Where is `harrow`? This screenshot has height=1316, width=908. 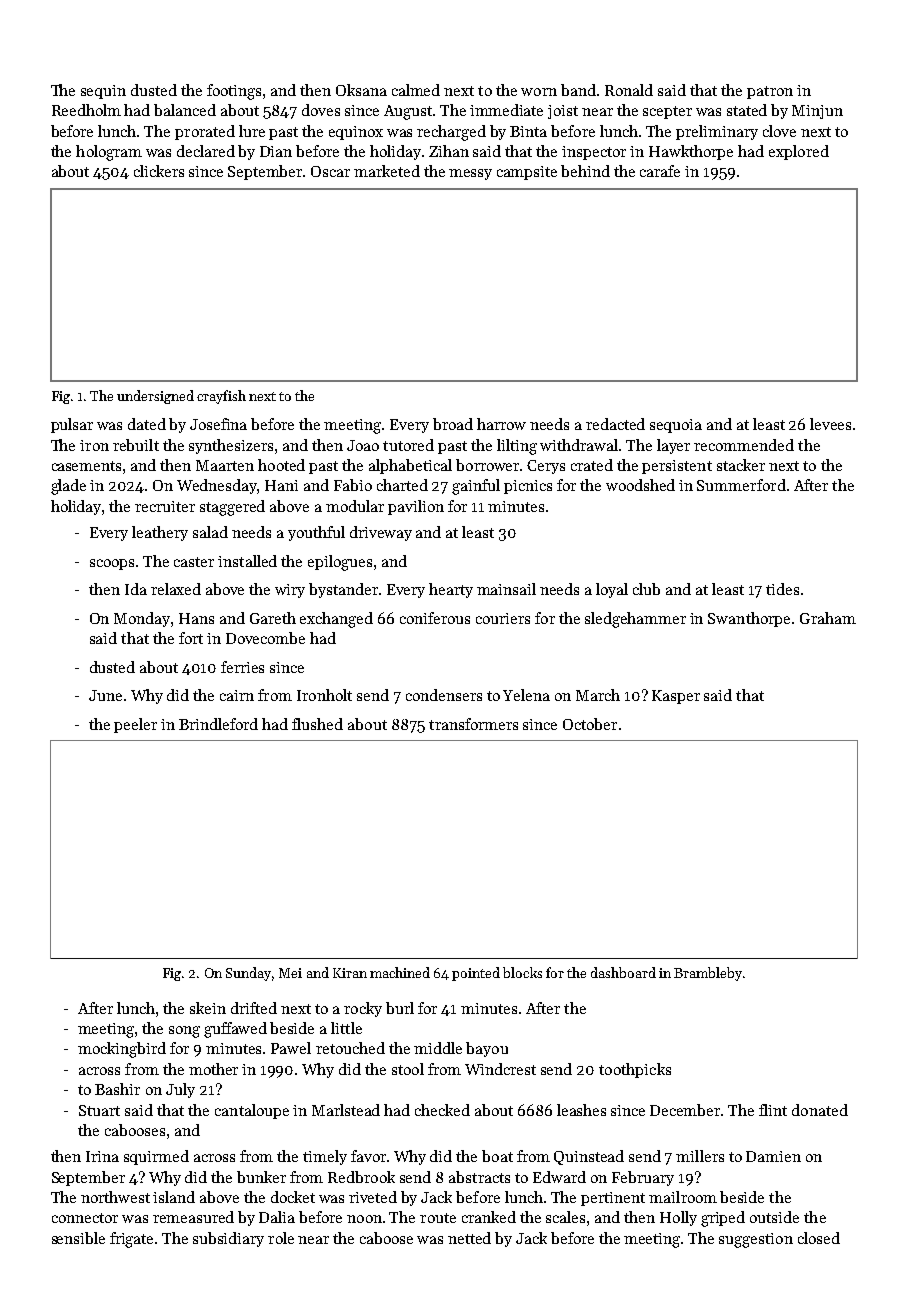
harrow is located at coordinates (501, 424).
